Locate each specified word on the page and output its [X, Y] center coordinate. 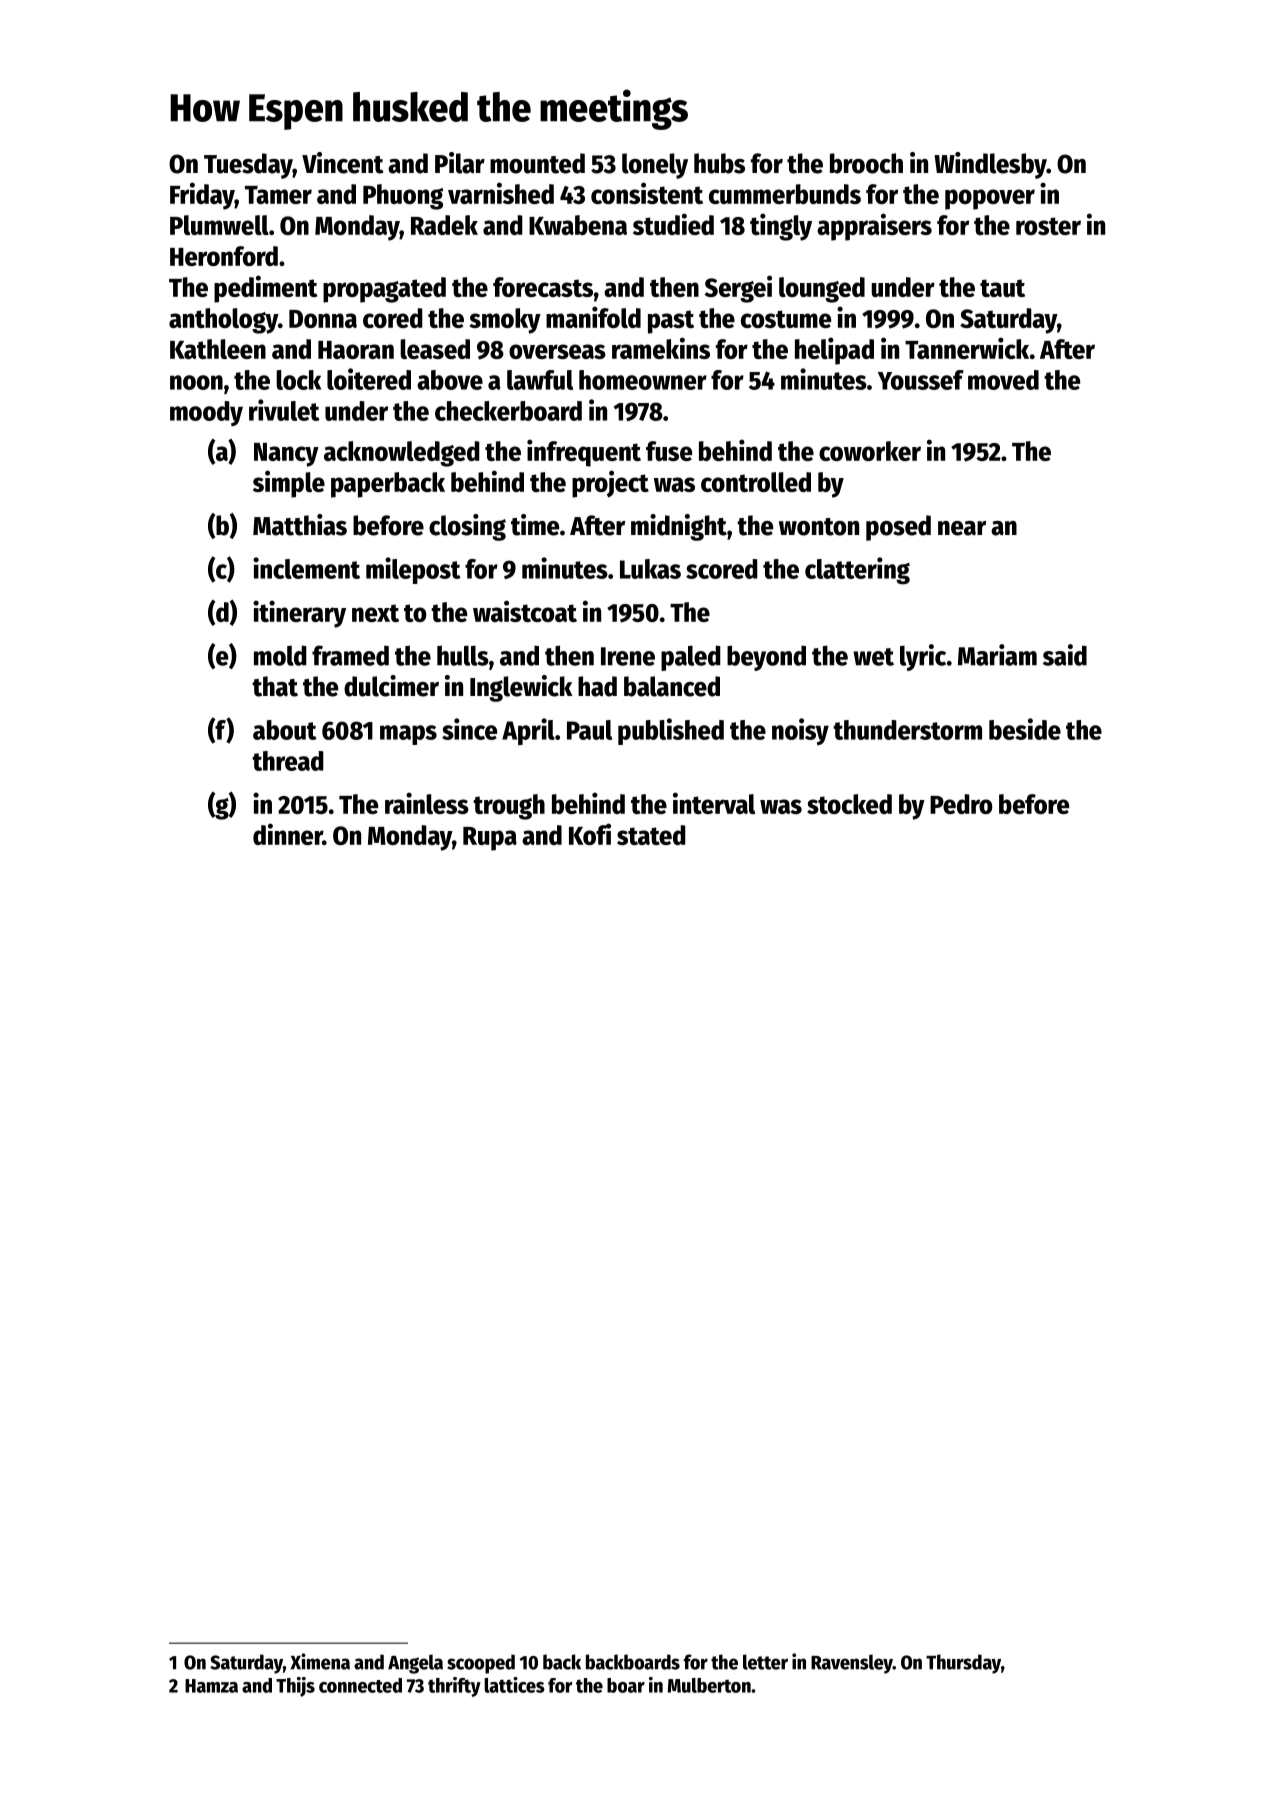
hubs [719, 163]
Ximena [320, 1661]
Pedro [961, 804]
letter [765, 1662]
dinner [288, 834]
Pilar [460, 163]
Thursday [963, 1664]
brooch [866, 163]
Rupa [490, 839]
